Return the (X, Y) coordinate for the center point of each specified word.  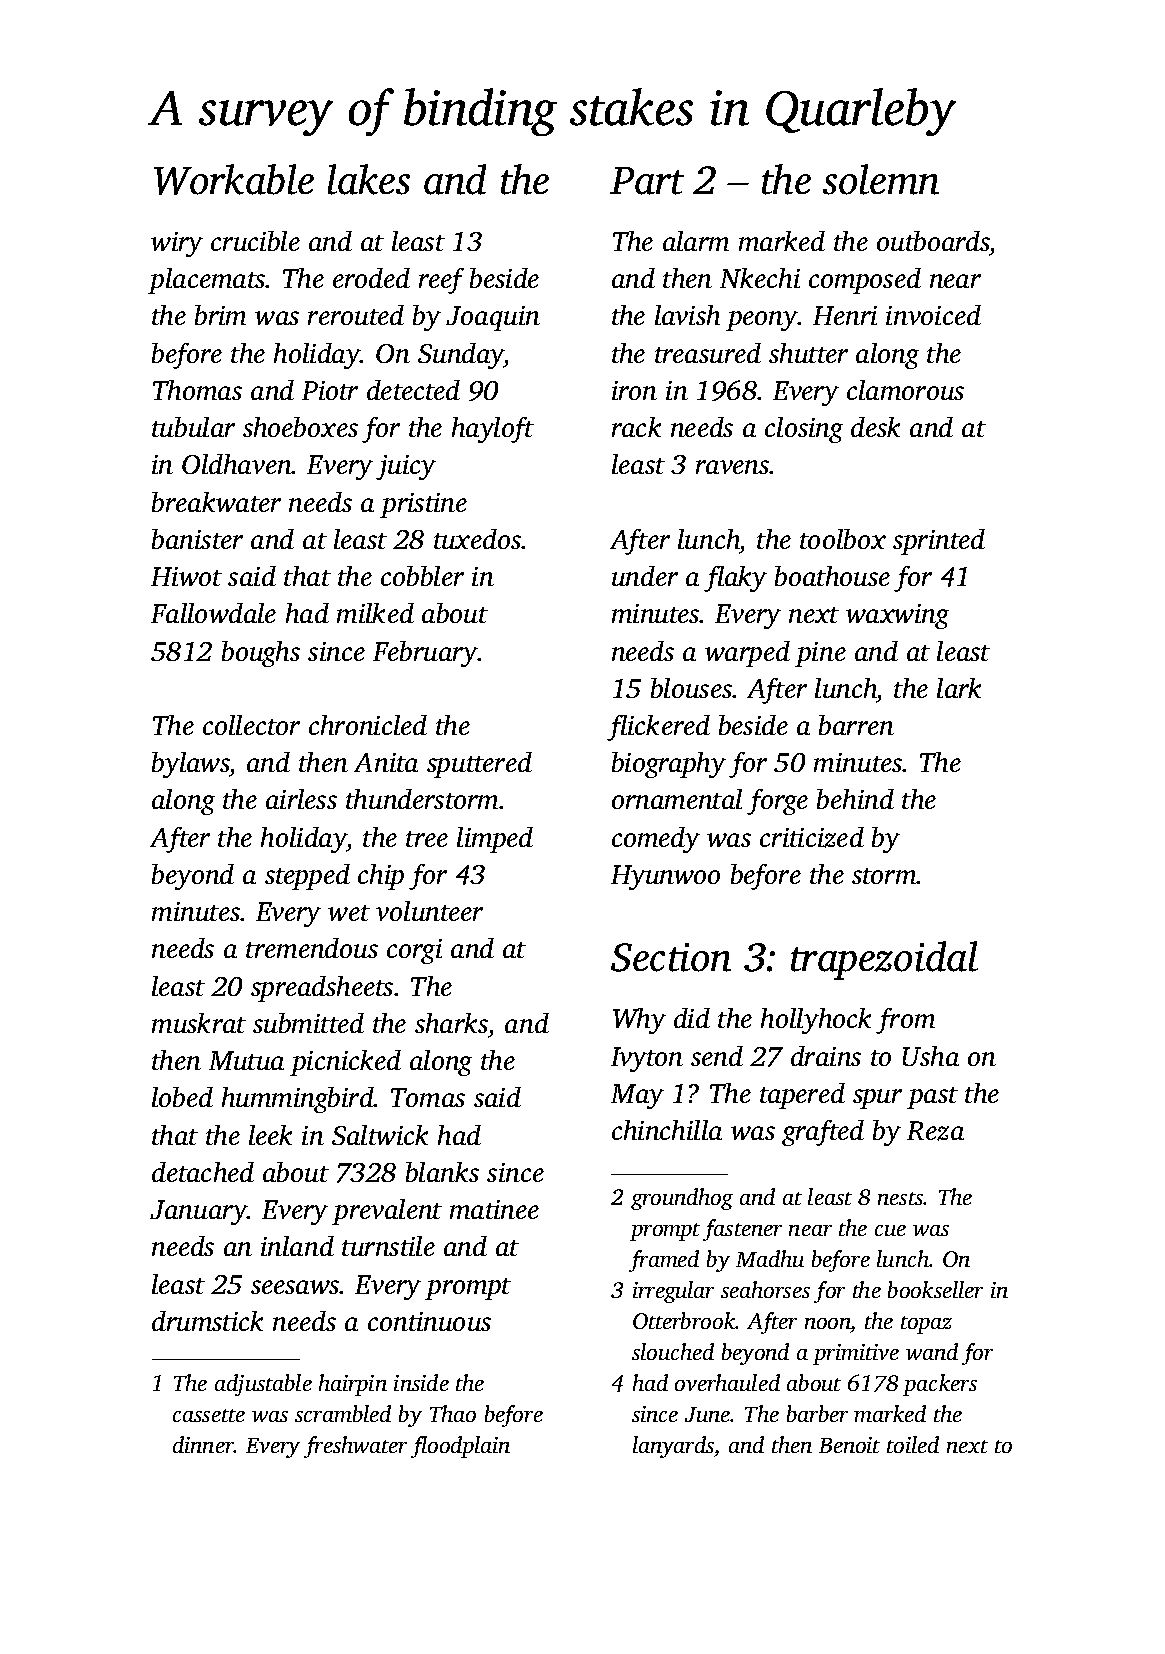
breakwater (216, 502)
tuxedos (477, 539)
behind (855, 799)
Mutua (246, 1060)
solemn (881, 179)
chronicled (368, 725)
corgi (414, 951)
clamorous (905, 390)
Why (639, 1021)
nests (901, 1198)
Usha (931, 1056)
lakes (369, 179)
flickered (658, 728)
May (637, 1096)
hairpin (353, 1385)
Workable (234, 179)
